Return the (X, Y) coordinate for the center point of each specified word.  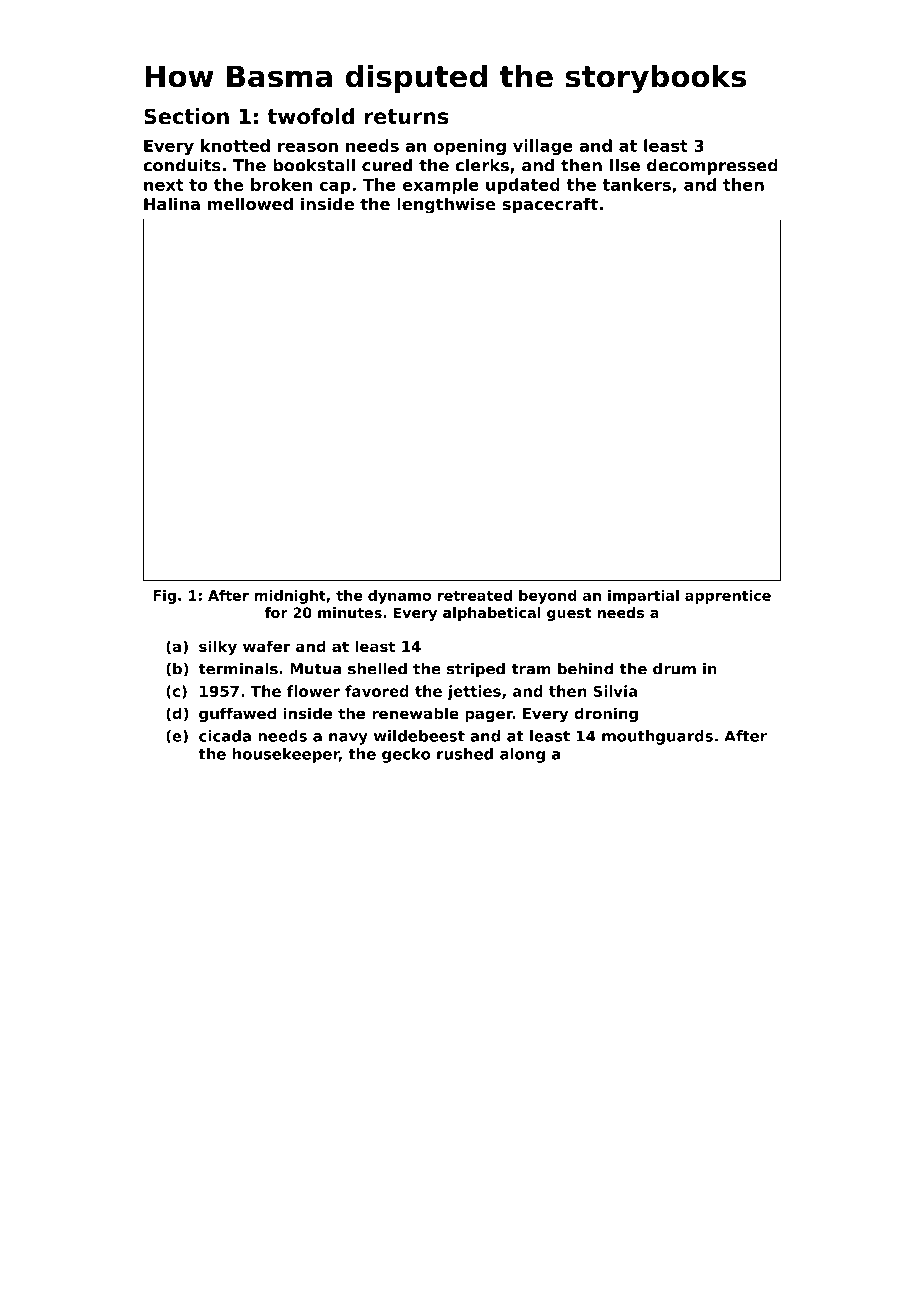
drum (674, 669)
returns (406, 117)
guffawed (237, 714)
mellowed (250, 203)
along (522, 755)
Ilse (625, 165)
